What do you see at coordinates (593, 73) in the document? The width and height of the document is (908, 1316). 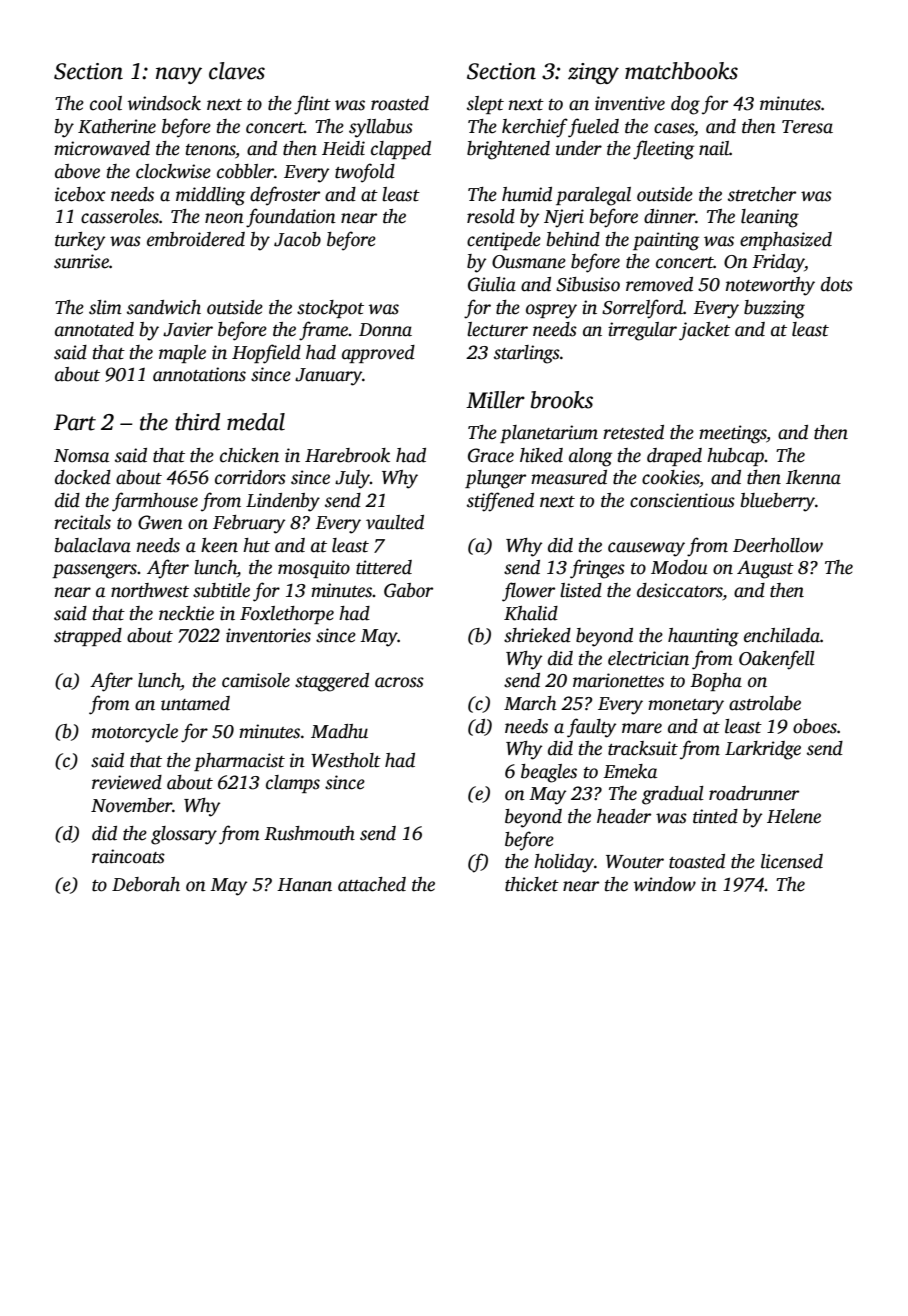 I see `zingy` at bounding box center [593, 73].
